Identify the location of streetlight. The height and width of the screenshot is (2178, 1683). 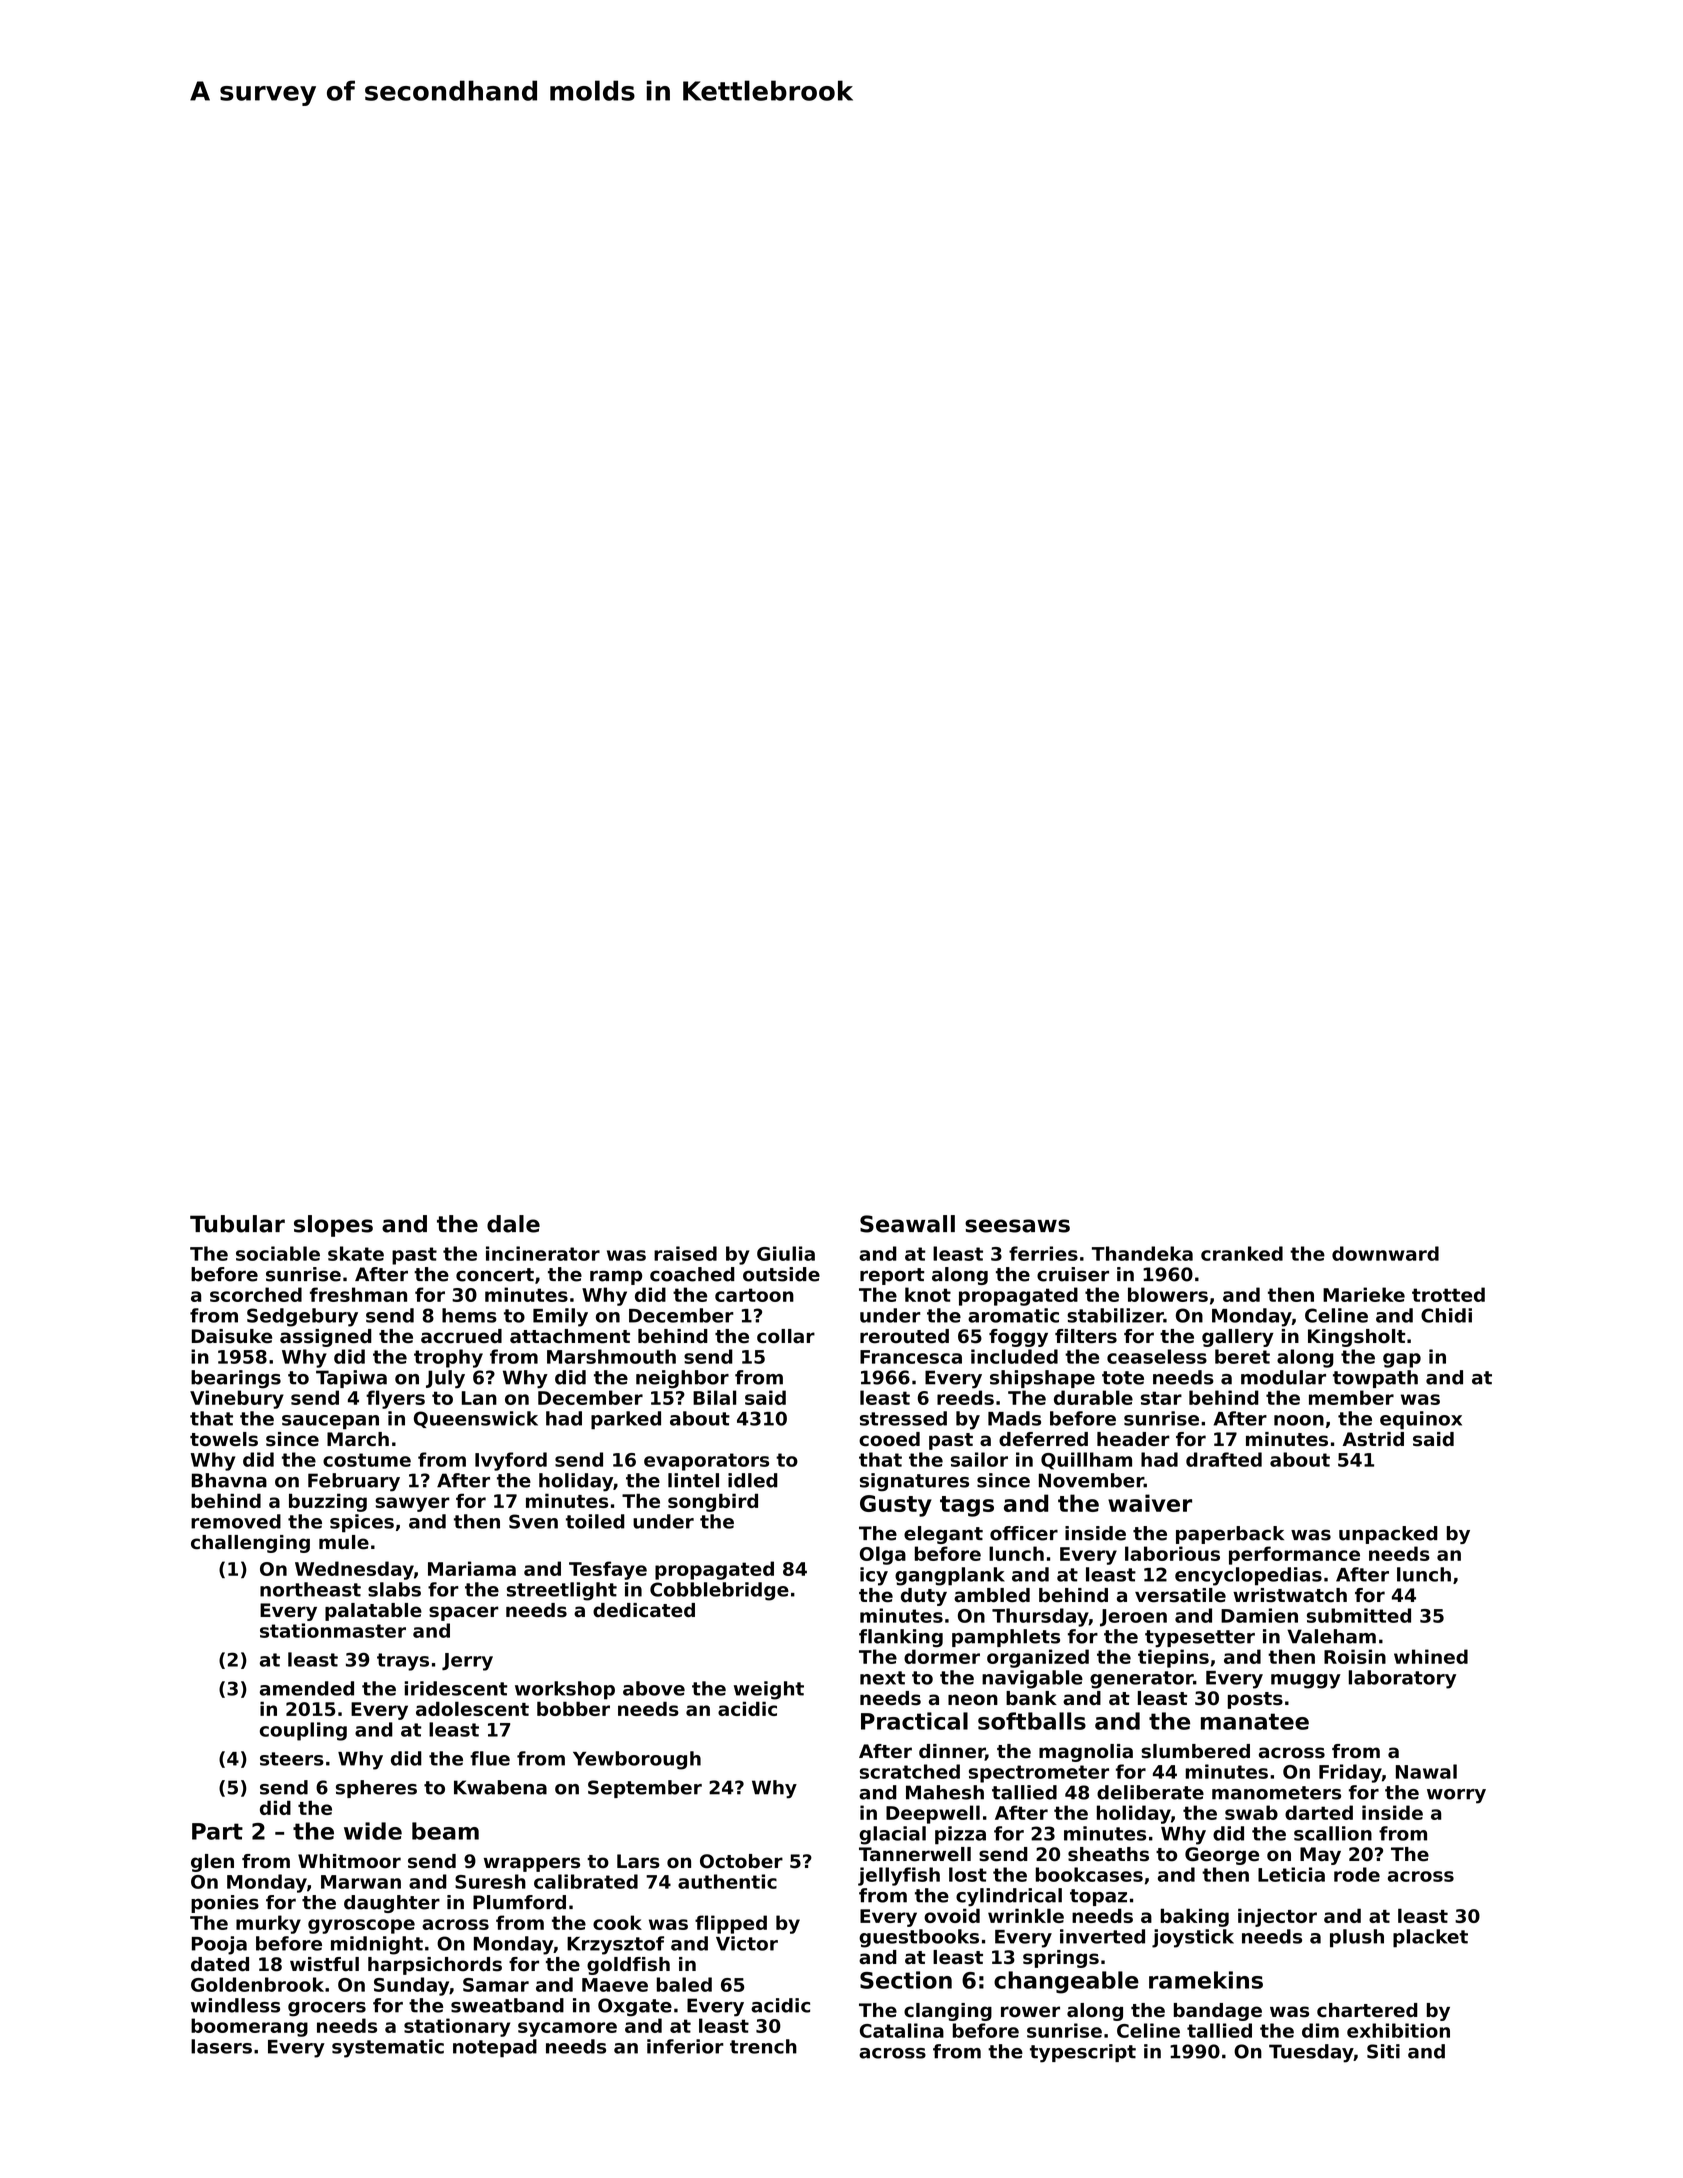
(562, 1591).
